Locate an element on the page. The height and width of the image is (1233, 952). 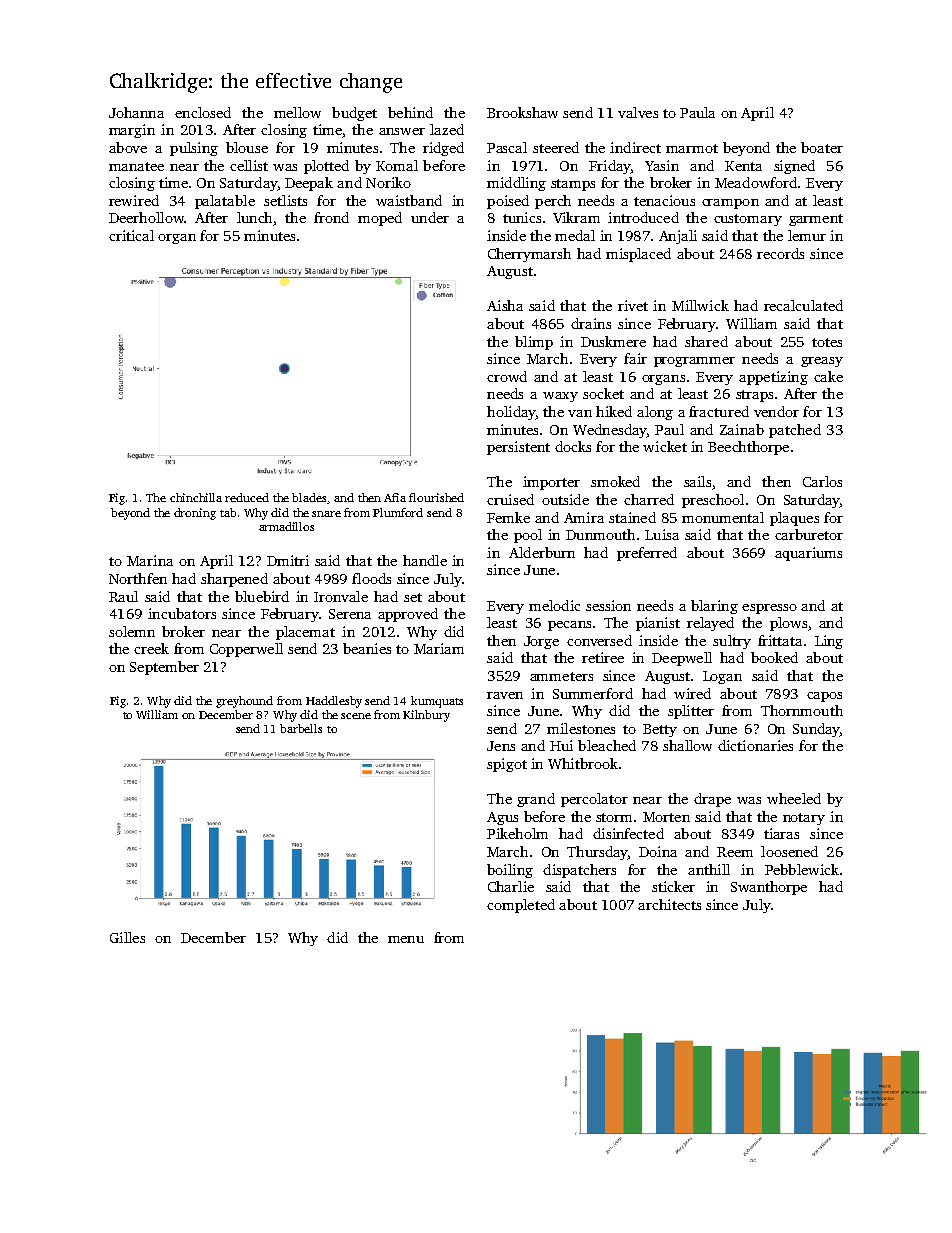
pianist is located at coordinates (658, 624).
